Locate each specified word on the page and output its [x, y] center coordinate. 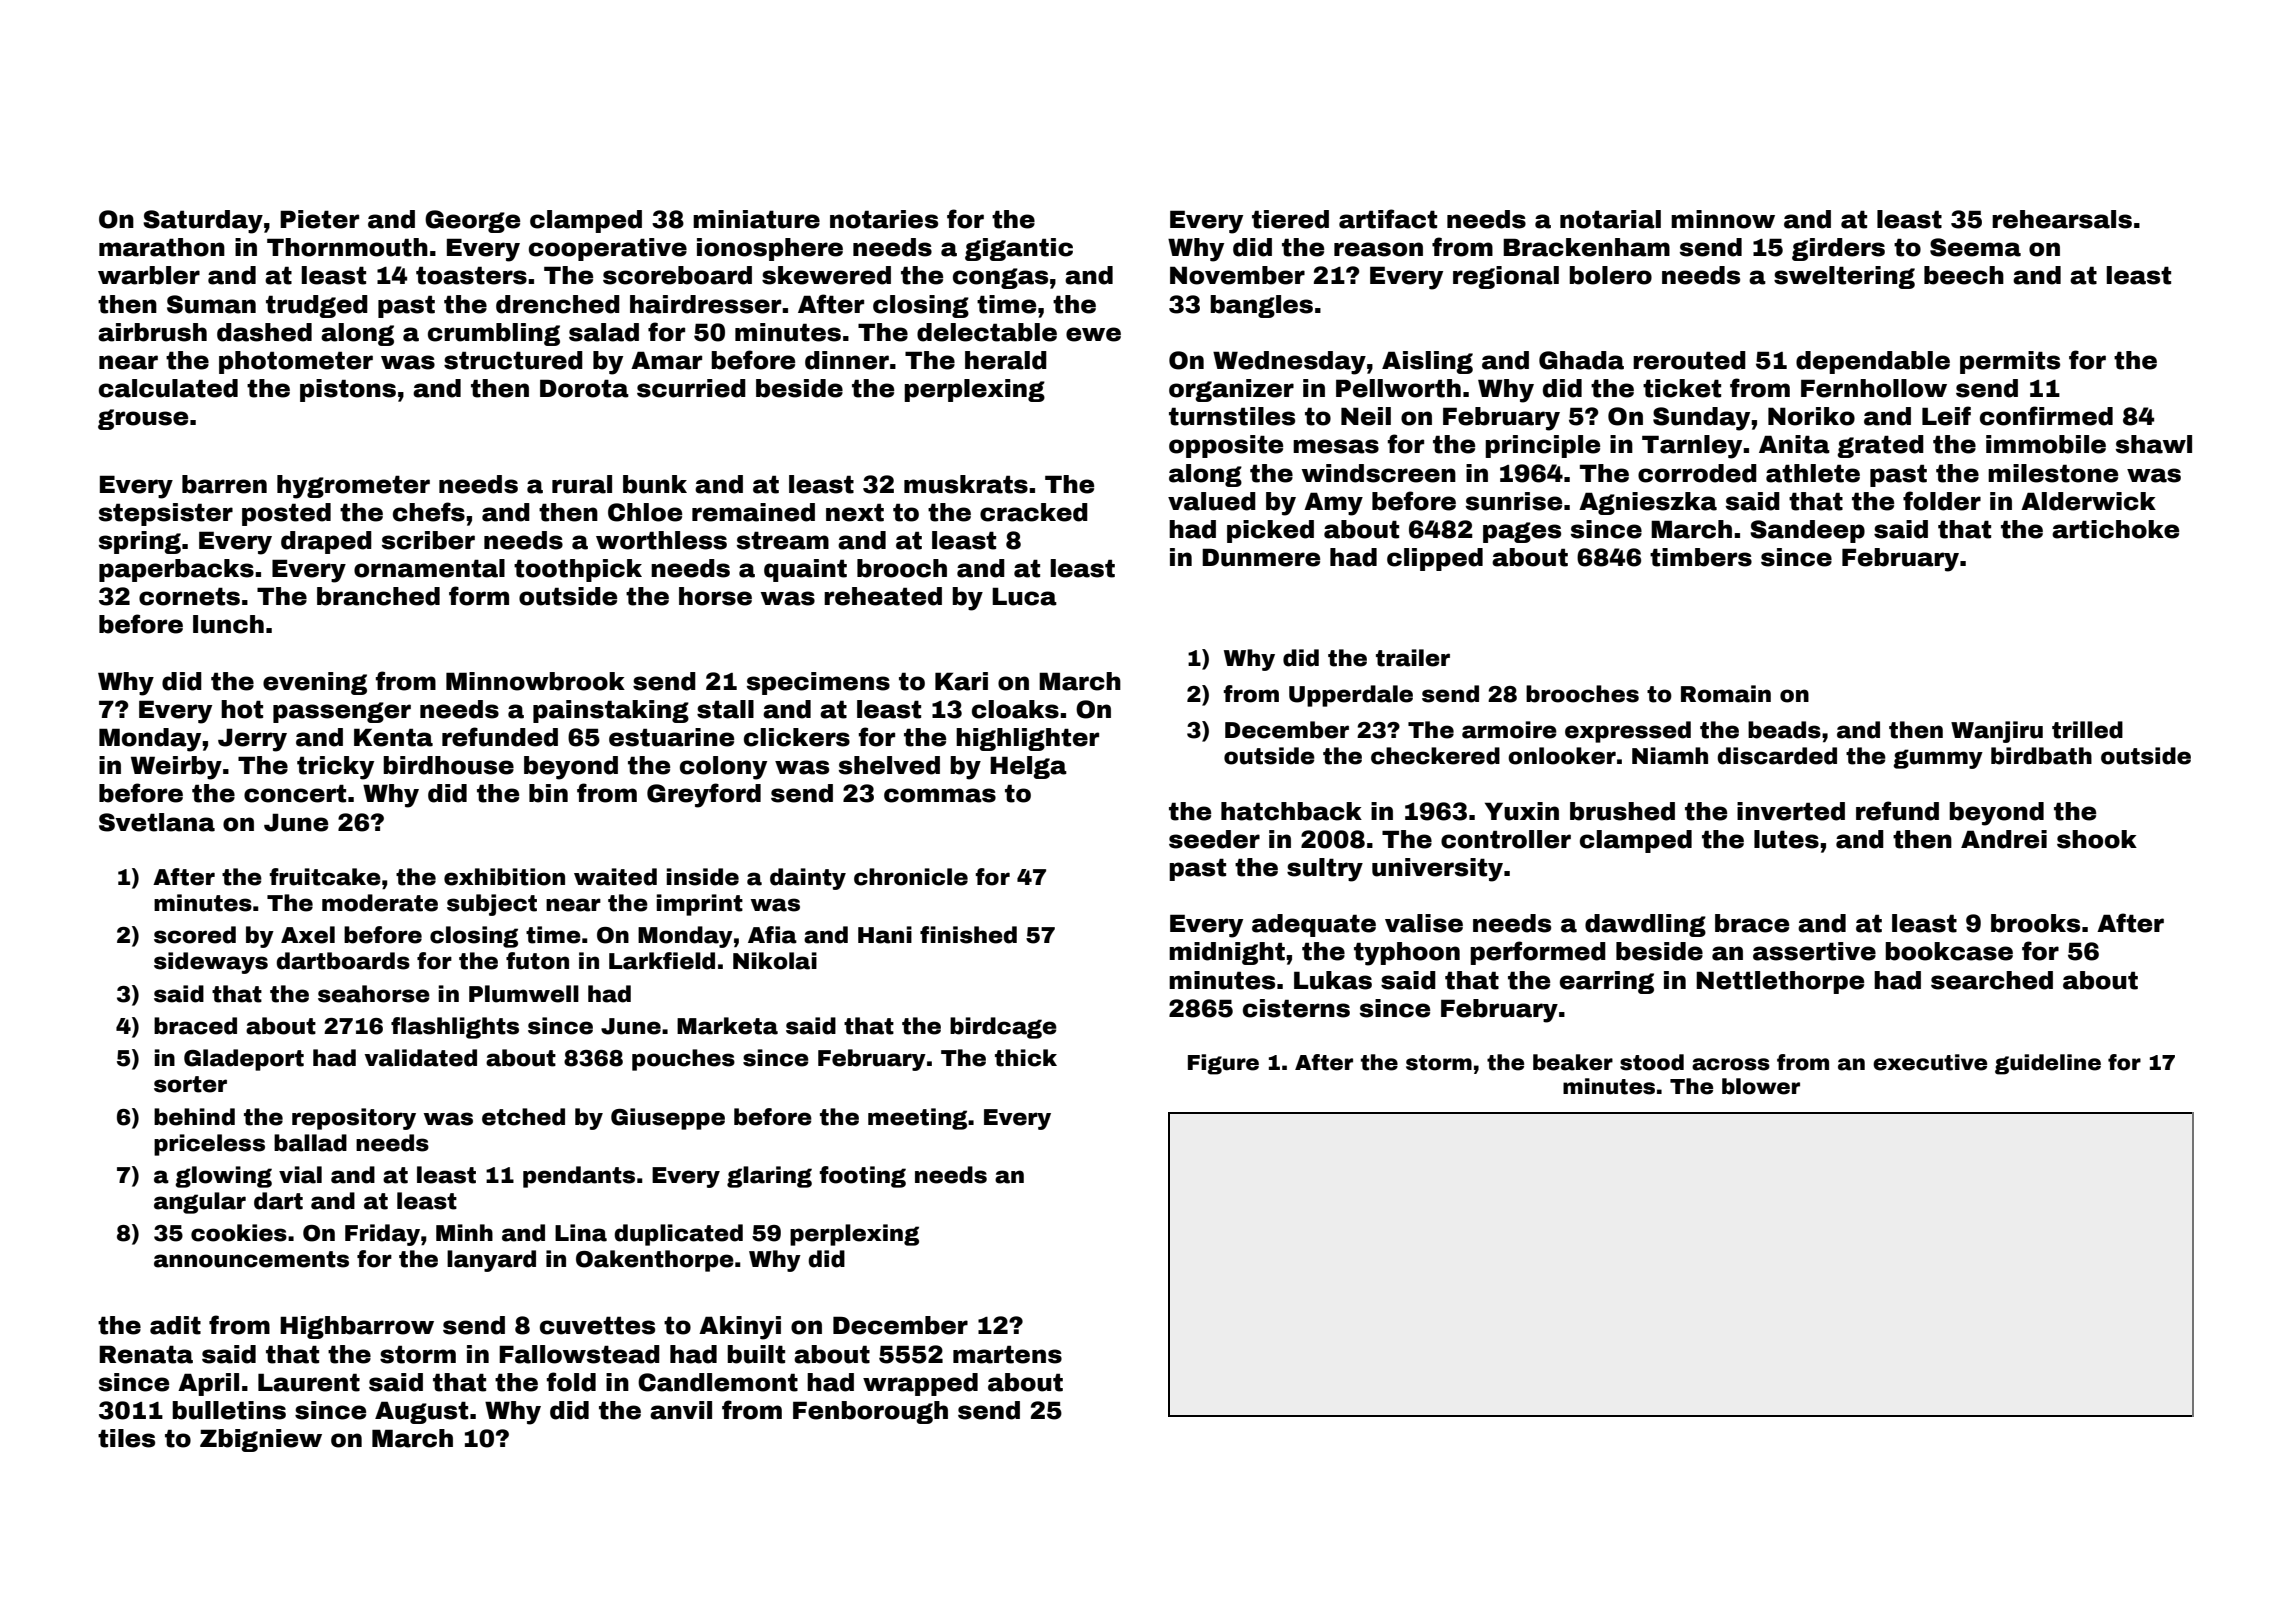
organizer [1231, 390]
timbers [1701, 557]
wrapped [920, 1384]
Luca [1024, 596]
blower [1761, 1086]
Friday [382, 1235]
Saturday [203, 222]
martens [1007, 1354]
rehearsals [2062, 219]
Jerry [252, 740]
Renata [146, 1354]
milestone [2053, 473]
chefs [429, 512]
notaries [884, 219]
